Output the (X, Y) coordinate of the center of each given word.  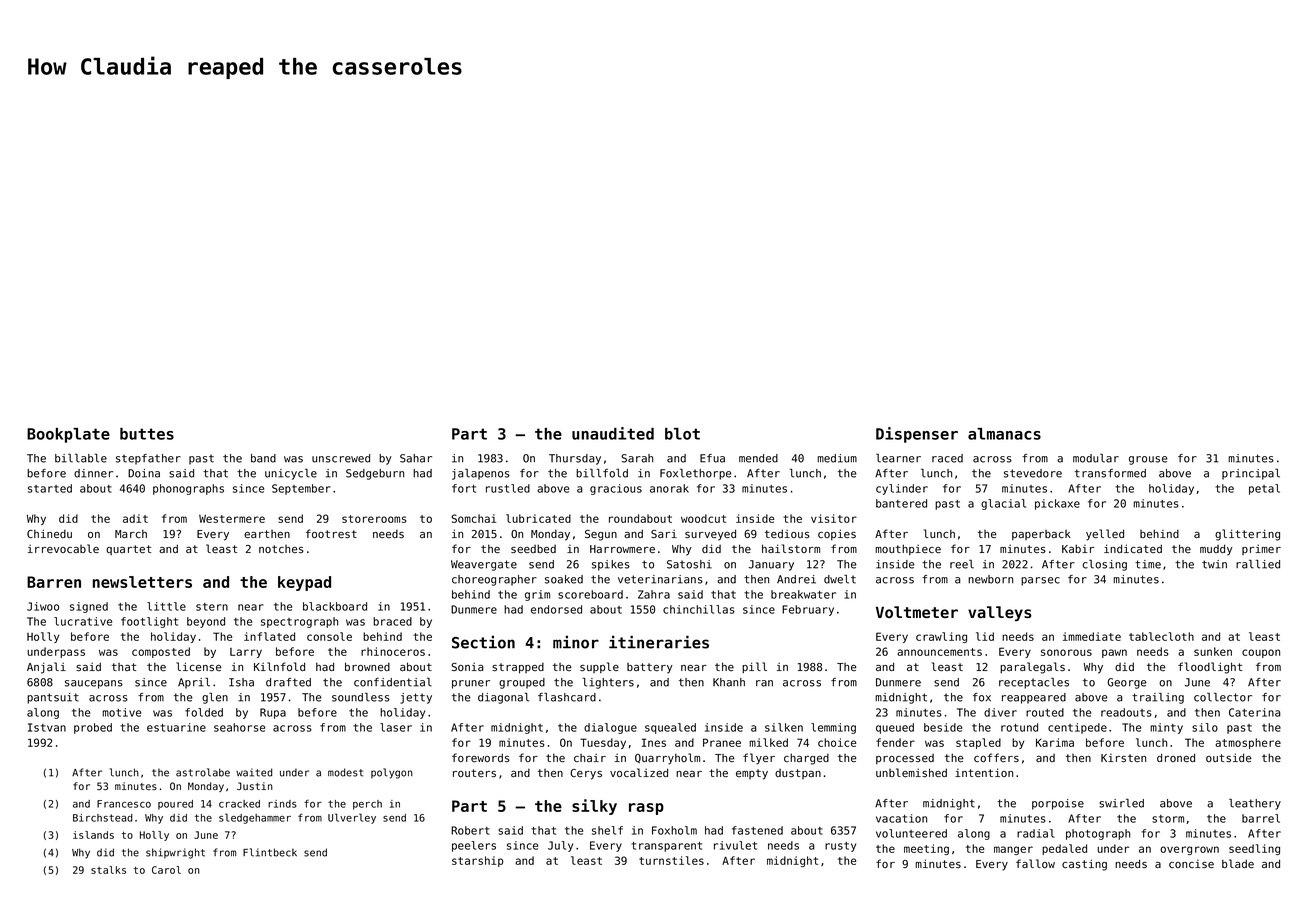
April (194, 683)
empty (752, 774)
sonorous (1066, 652)
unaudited (613, 433)
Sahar (416, 458)
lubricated (538, 518)
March (131, 533)
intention (984, 772)
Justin (255, 786)
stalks (108, 870)
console (329, 636)
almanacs (1004, 434)
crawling (941, 637)
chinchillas (699, 609)
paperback (1041, 535)
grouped (522, 683)
